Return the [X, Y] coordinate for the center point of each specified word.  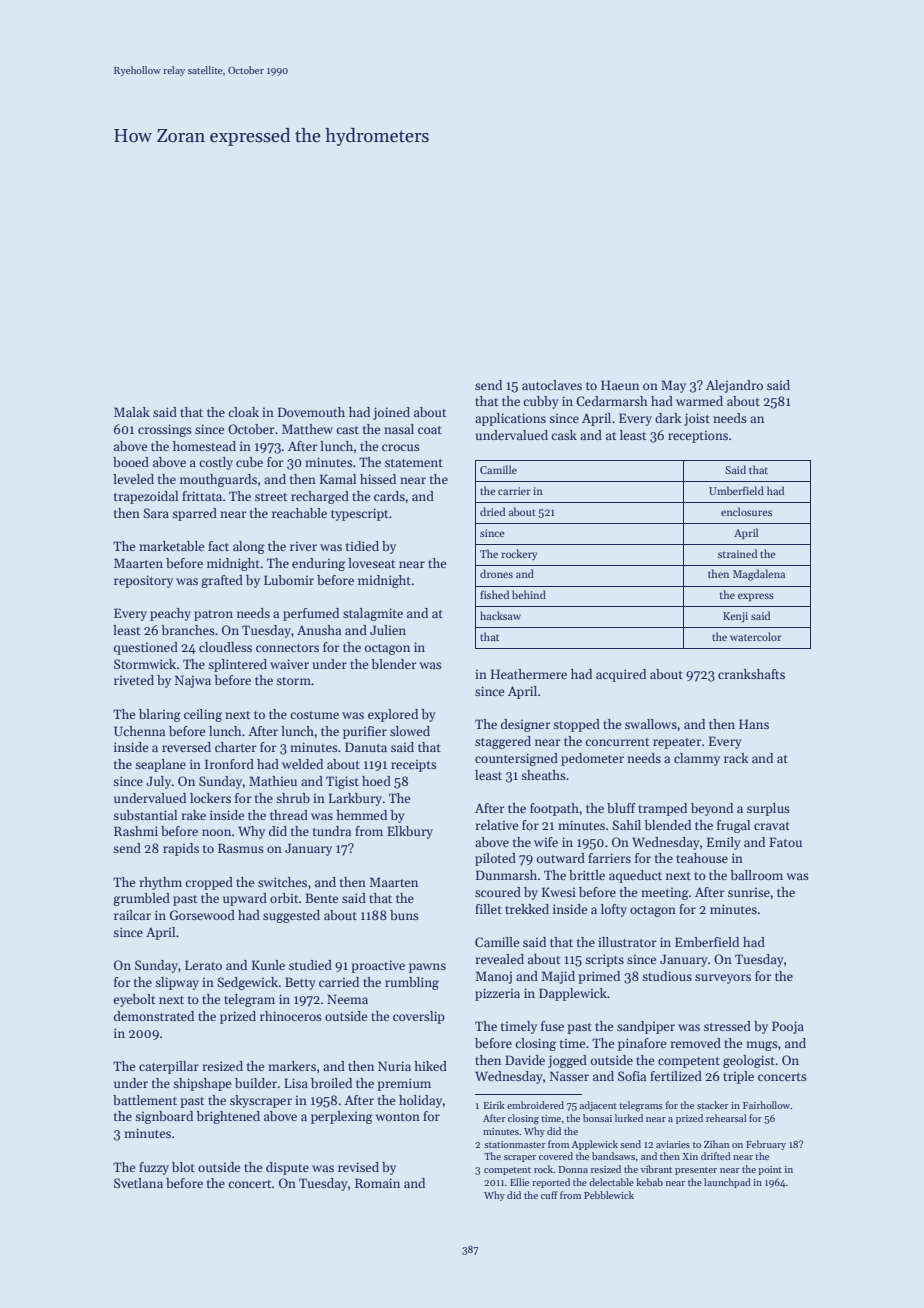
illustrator [627, 942]
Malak [132, 412]
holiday [420, 1101]
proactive [378, 966]
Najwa [193, 681]
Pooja [788, 1027]
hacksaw [500, 615]
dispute [287, 1168]
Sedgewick [248, 983]
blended [667, 825]
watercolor [756, 636]
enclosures [746, 511]
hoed [376, 781]
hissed [378, 479]
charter [236, 747]
